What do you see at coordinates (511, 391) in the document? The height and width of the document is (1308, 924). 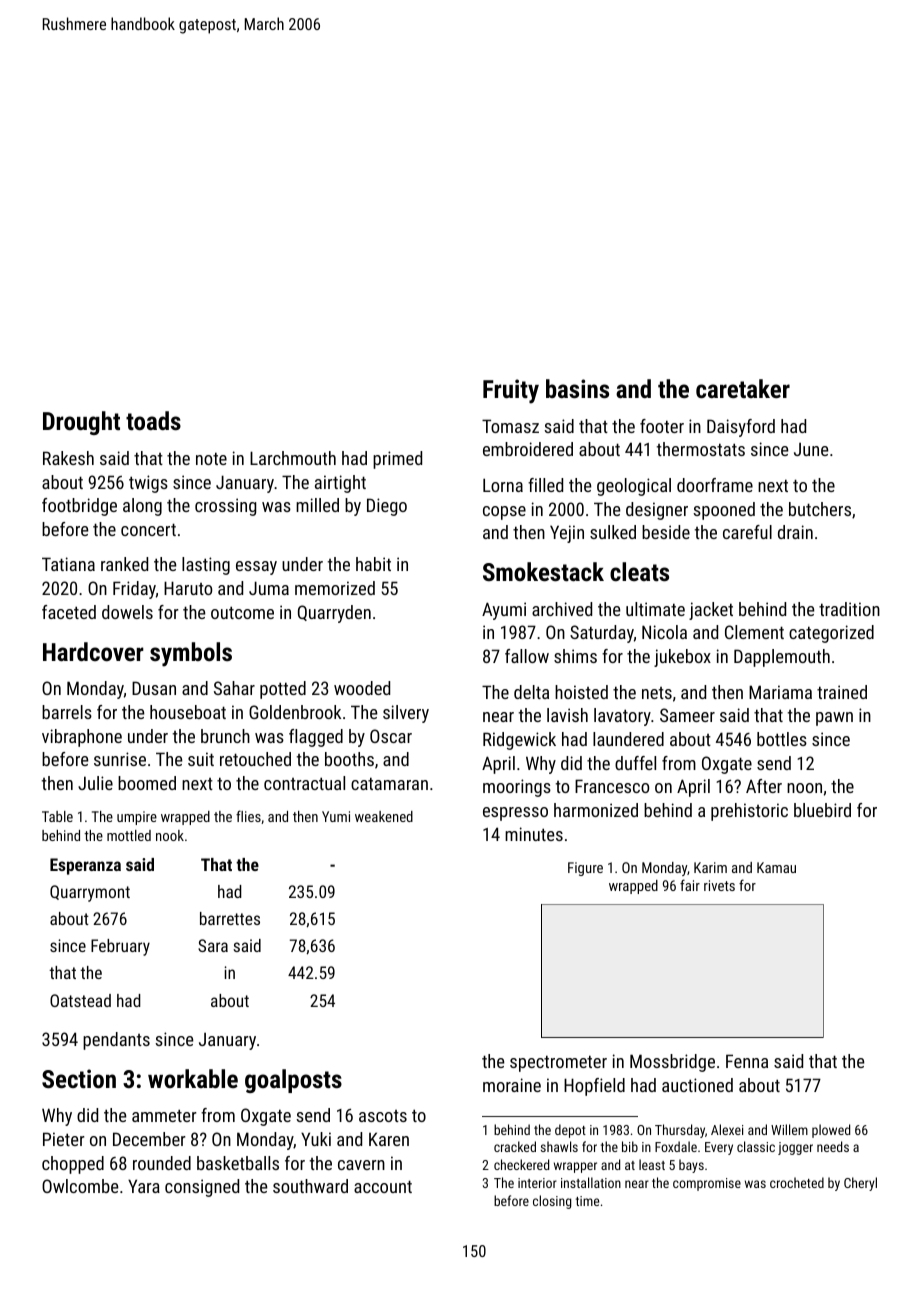 I see `Fruity` at bounding box center [511, 391].
